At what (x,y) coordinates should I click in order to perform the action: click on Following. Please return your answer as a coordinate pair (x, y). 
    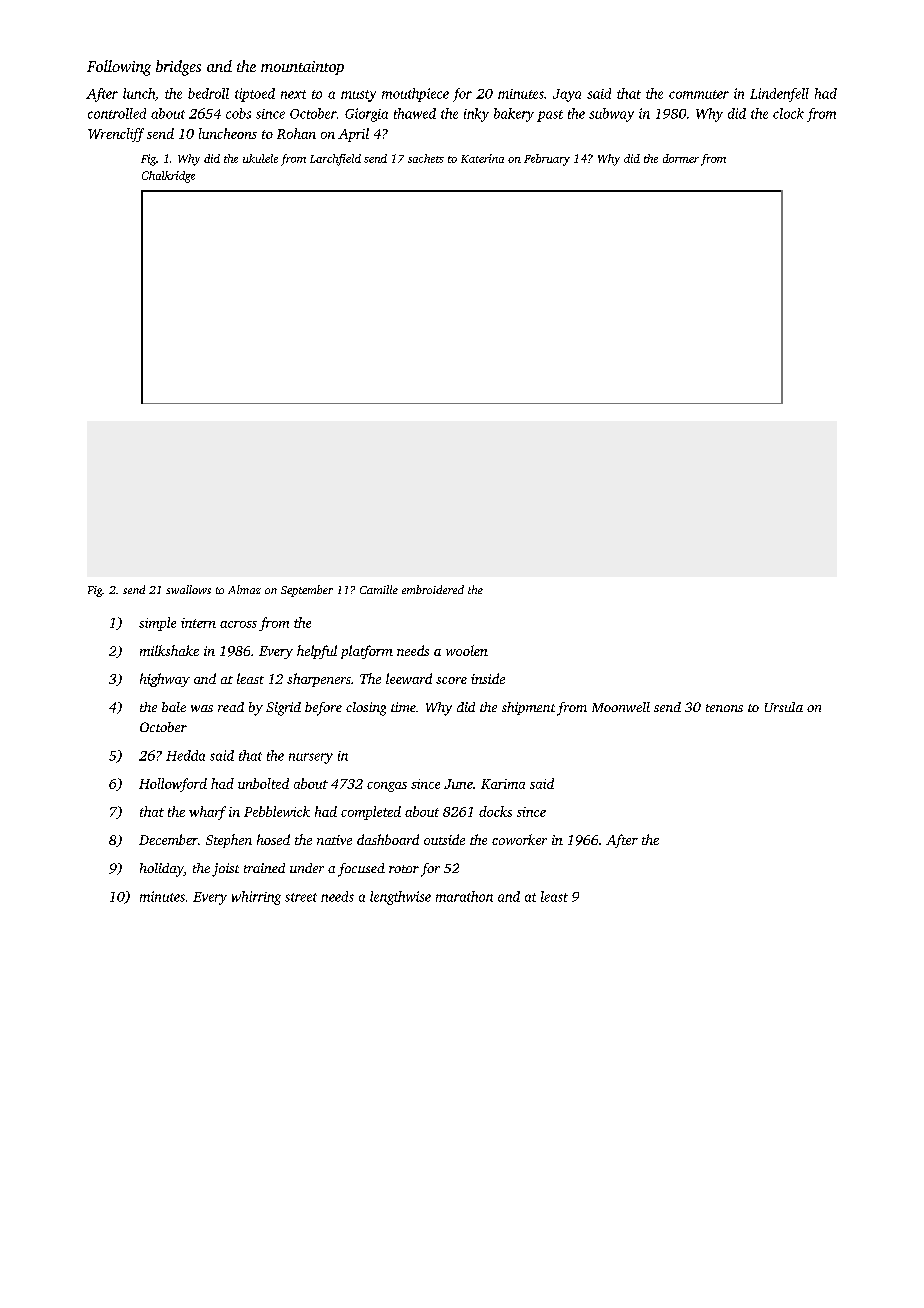
    Looking at the image, I should click on (119, 68).
